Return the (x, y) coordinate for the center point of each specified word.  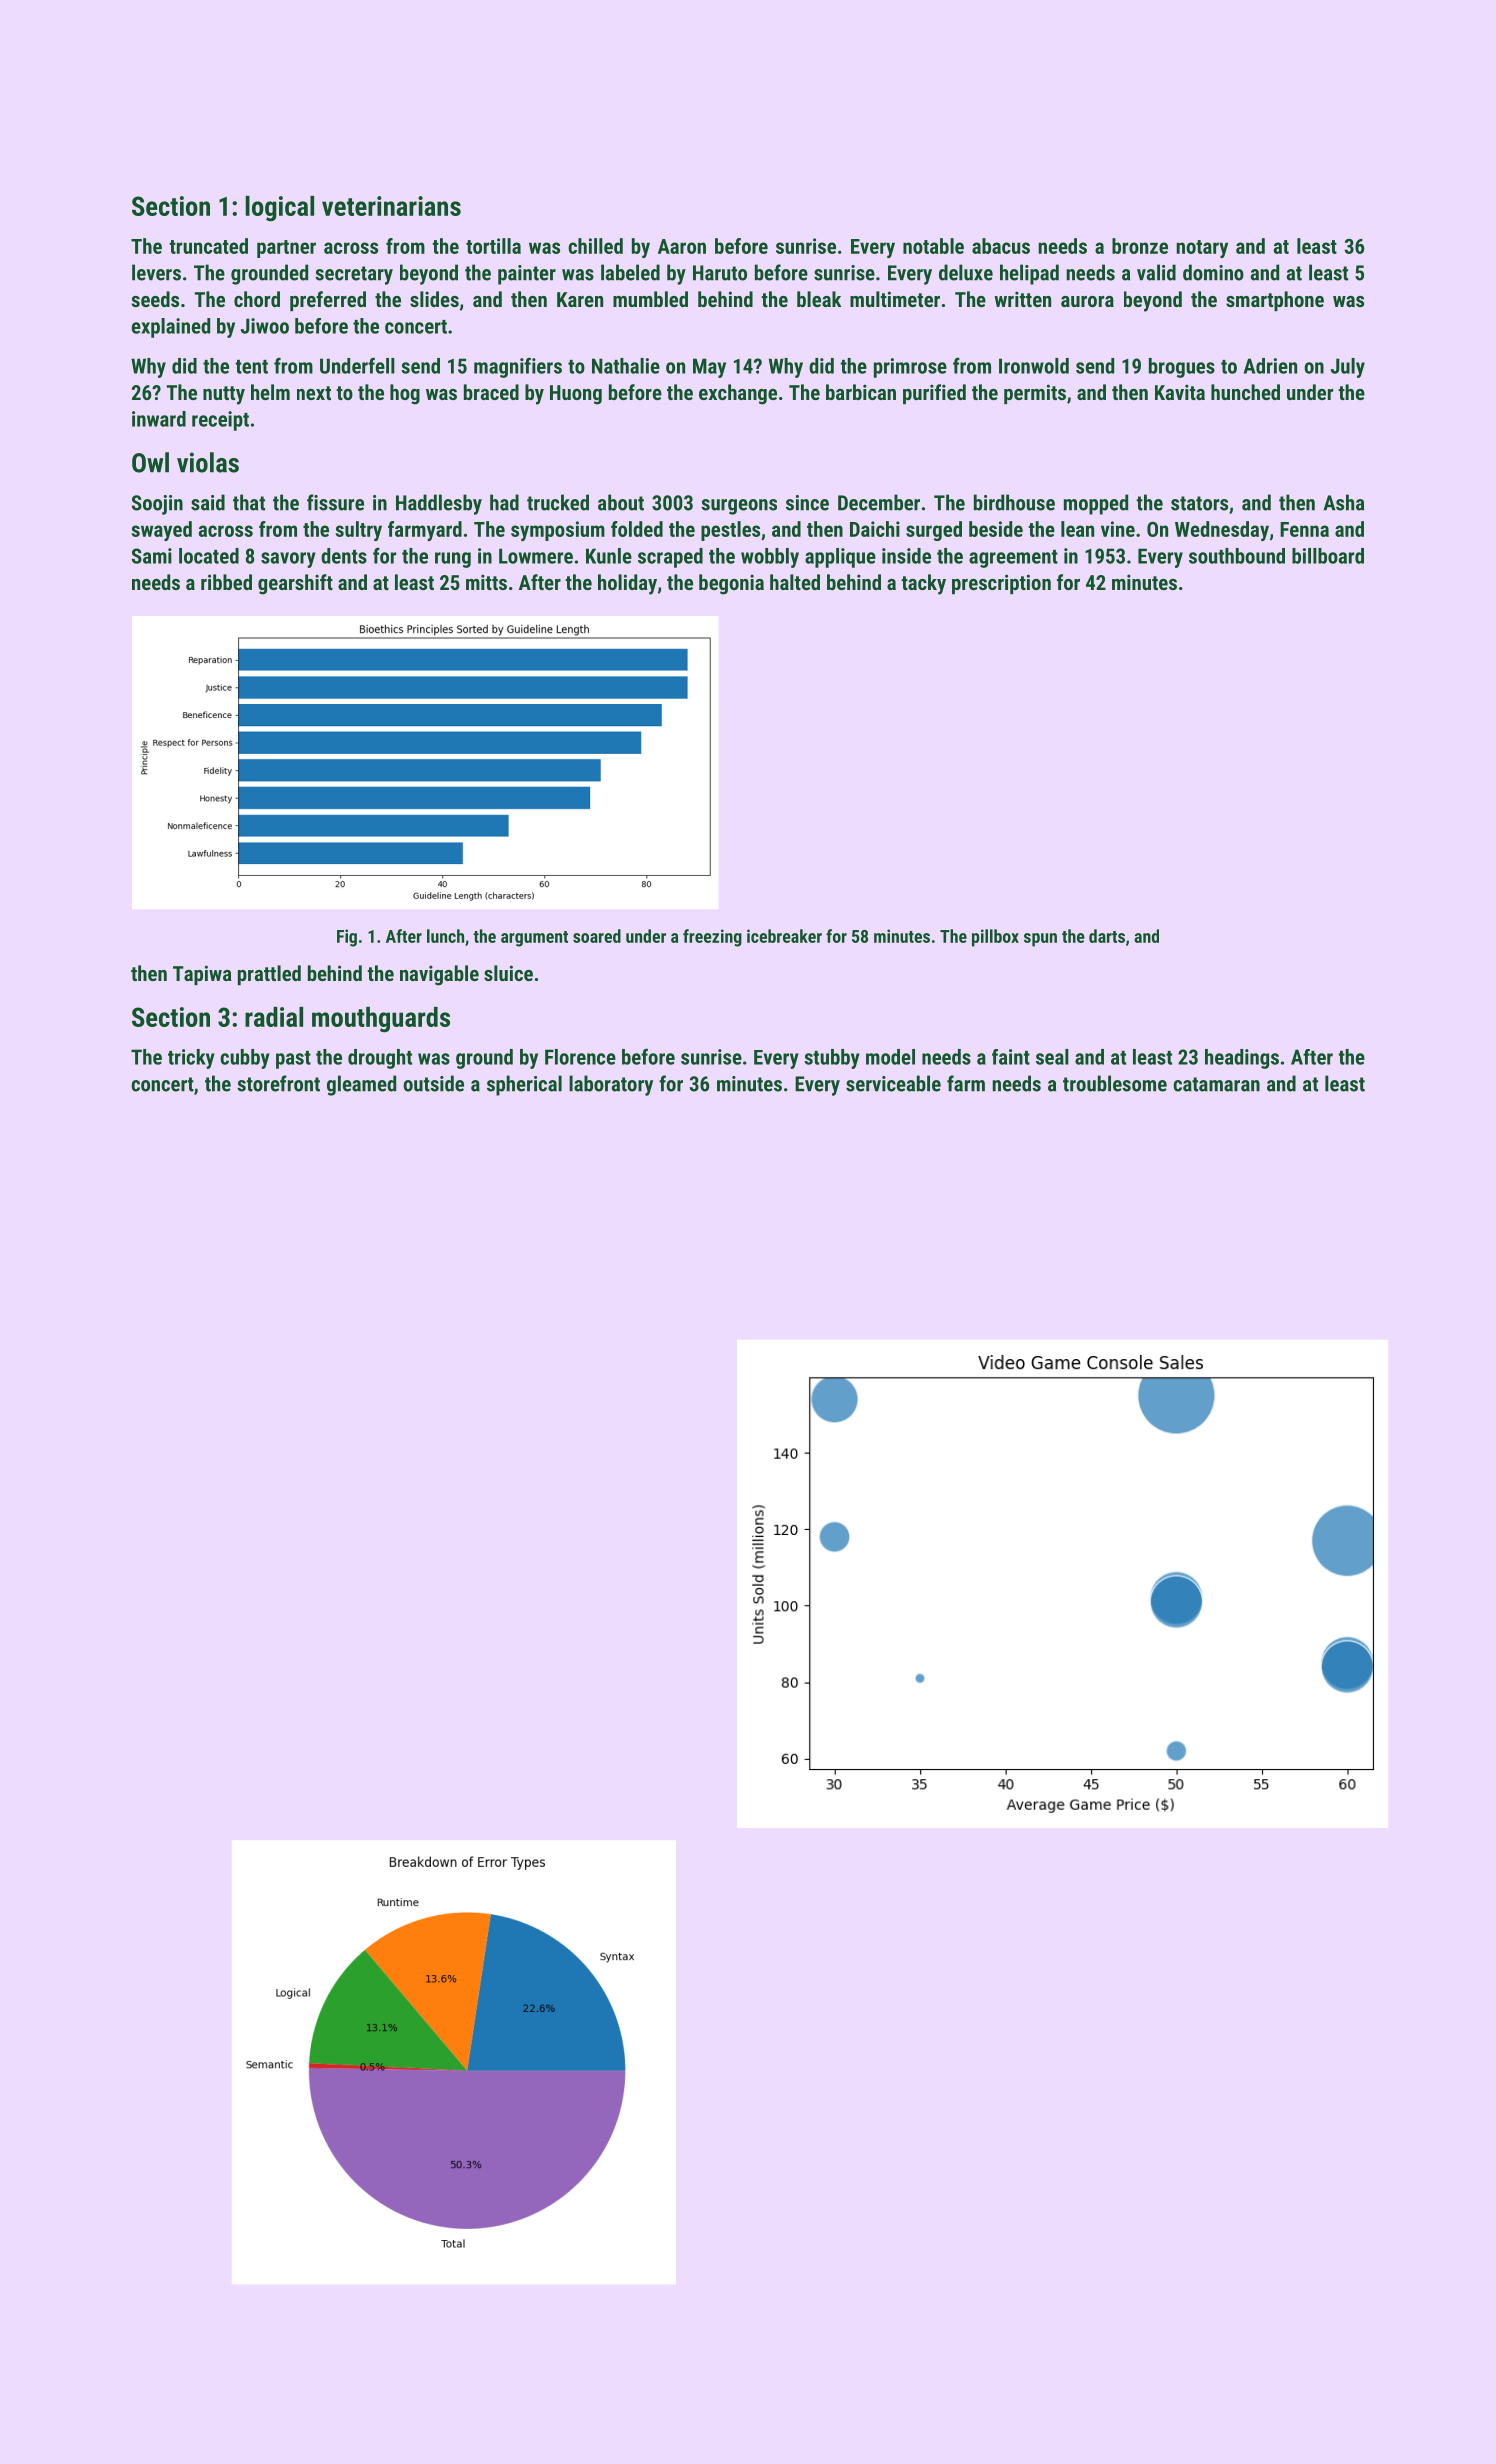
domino (1213, 272)
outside (433, 1083)
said (208, 502)
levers (156, 272)
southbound (1237, 556)
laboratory (611, 1085)
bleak (819, 299)
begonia (731, 584)
